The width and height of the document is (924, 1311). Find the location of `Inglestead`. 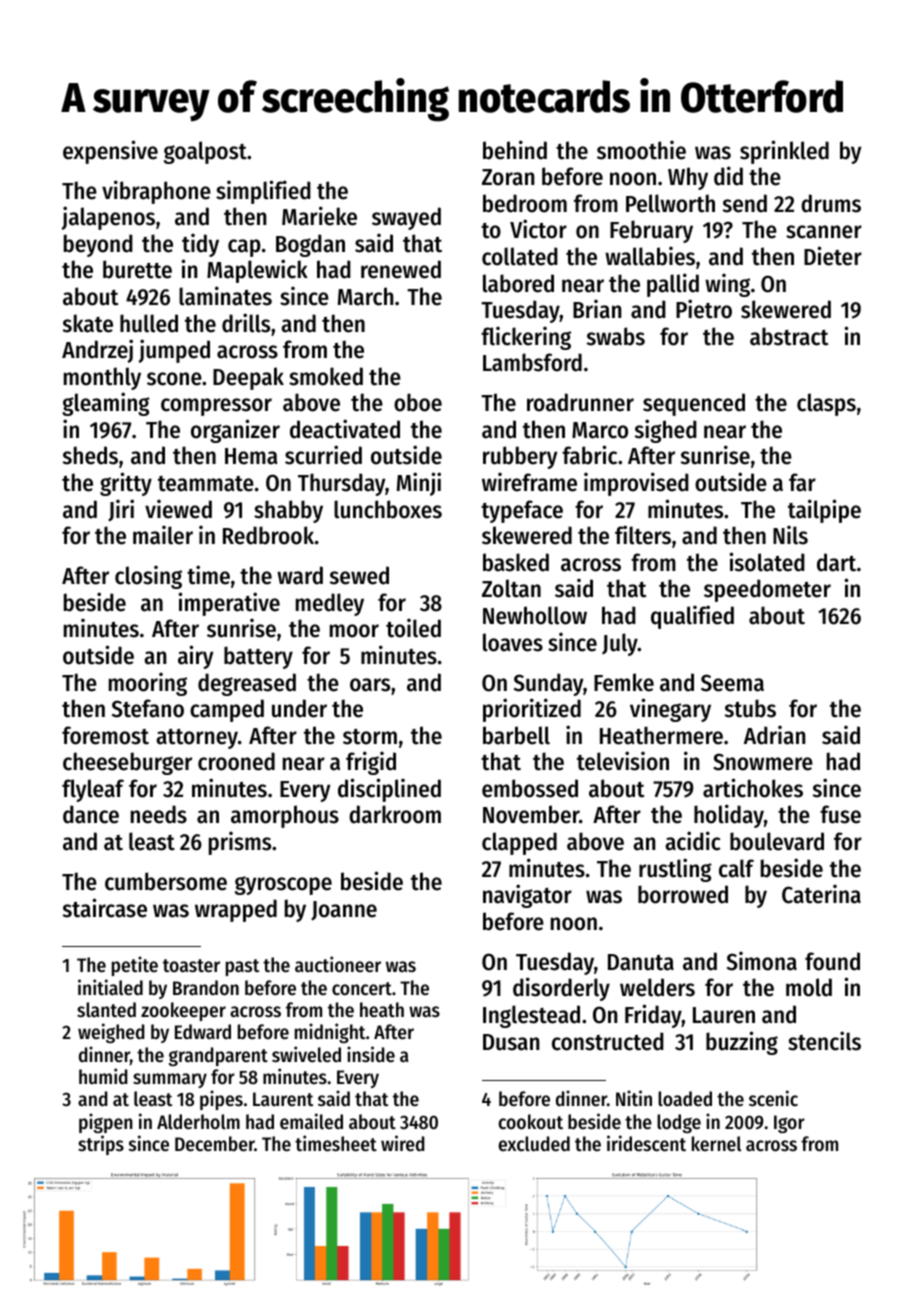

Inglestead is located at coordinates (531, 1016).
